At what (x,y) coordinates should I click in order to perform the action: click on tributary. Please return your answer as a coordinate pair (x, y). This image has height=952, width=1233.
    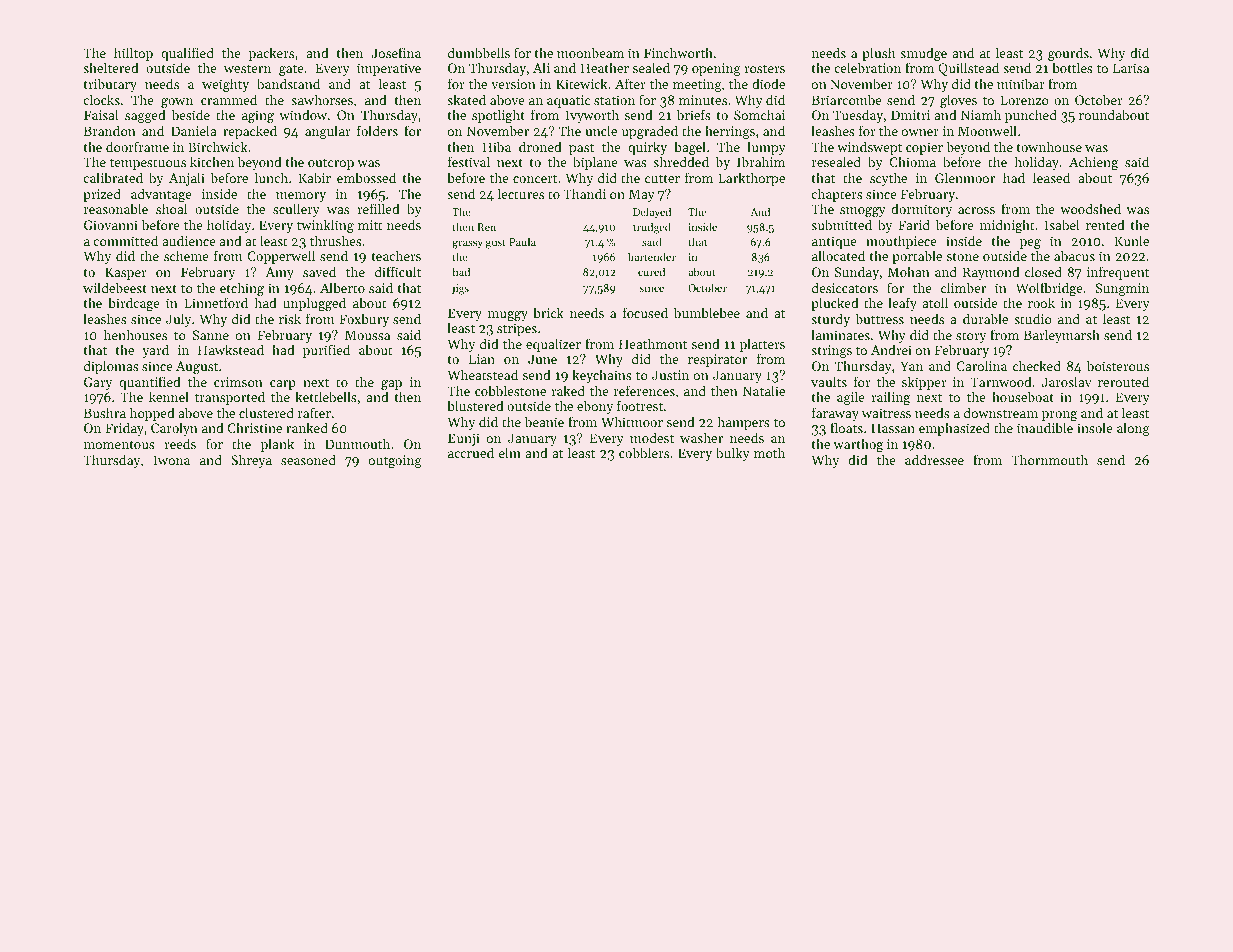
    Looking at the image, I should click on (110, 85).
